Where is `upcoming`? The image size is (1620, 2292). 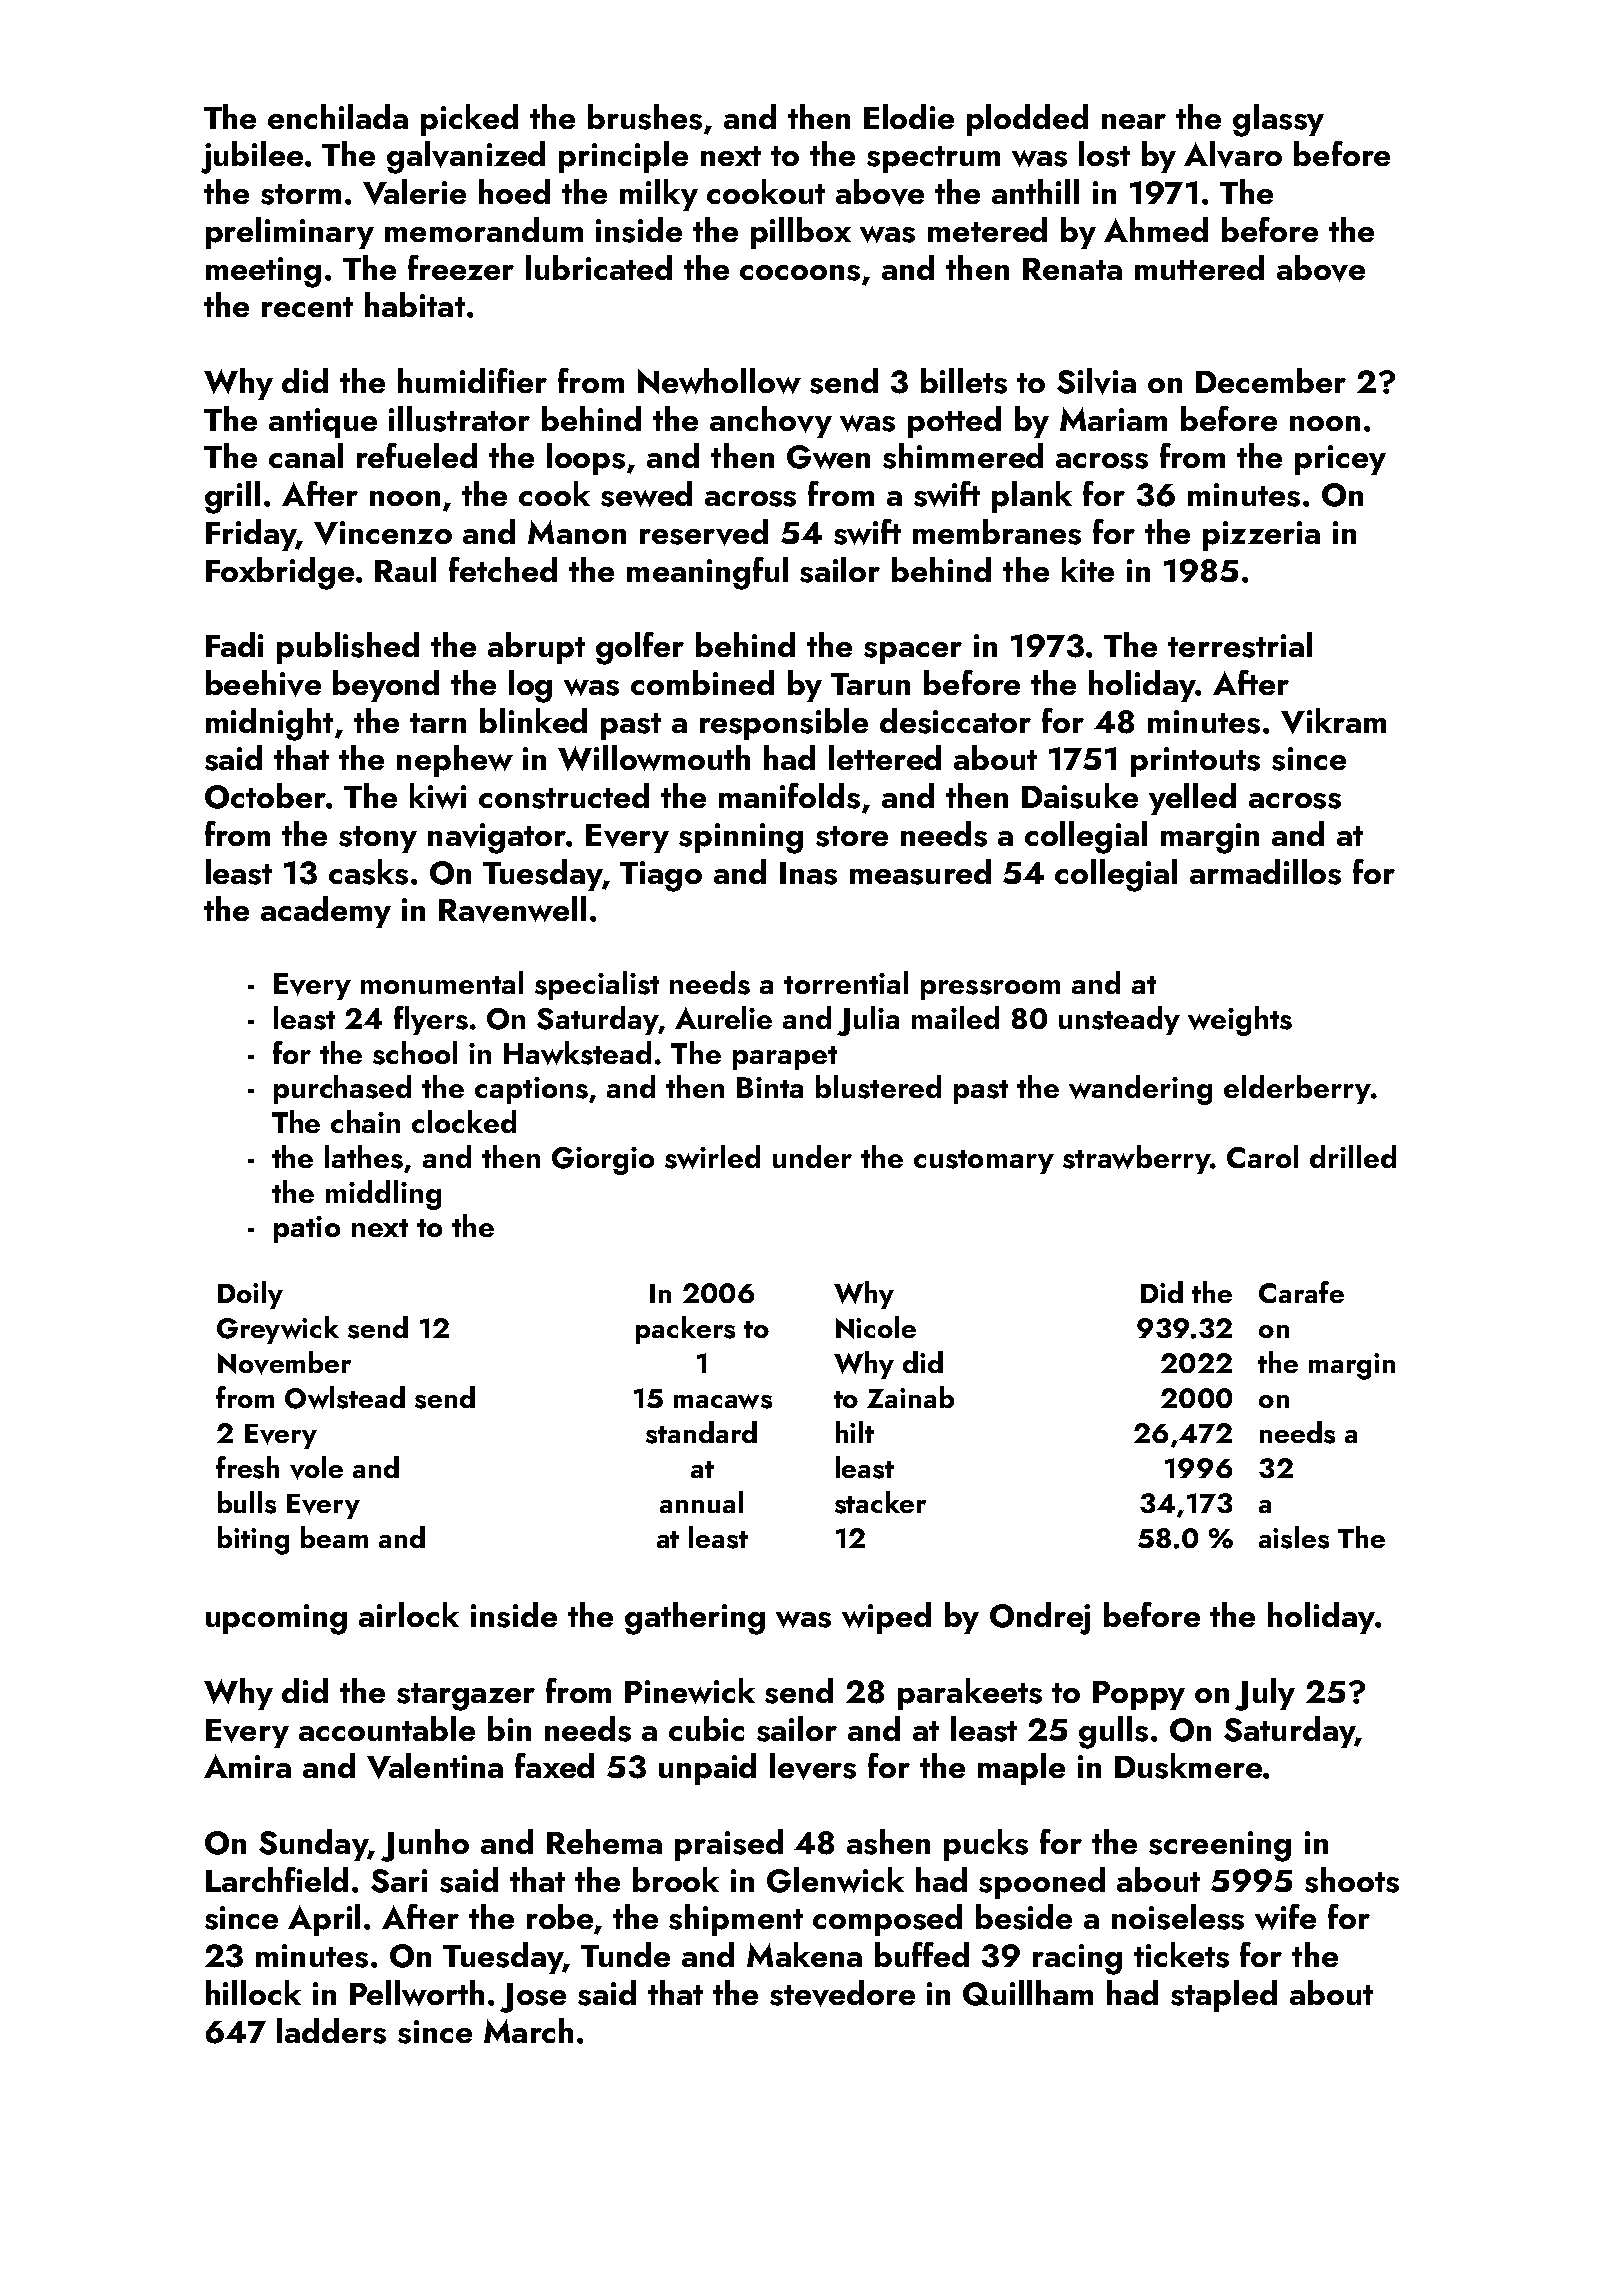 upcoming is located at coordinates (276, 1619).
